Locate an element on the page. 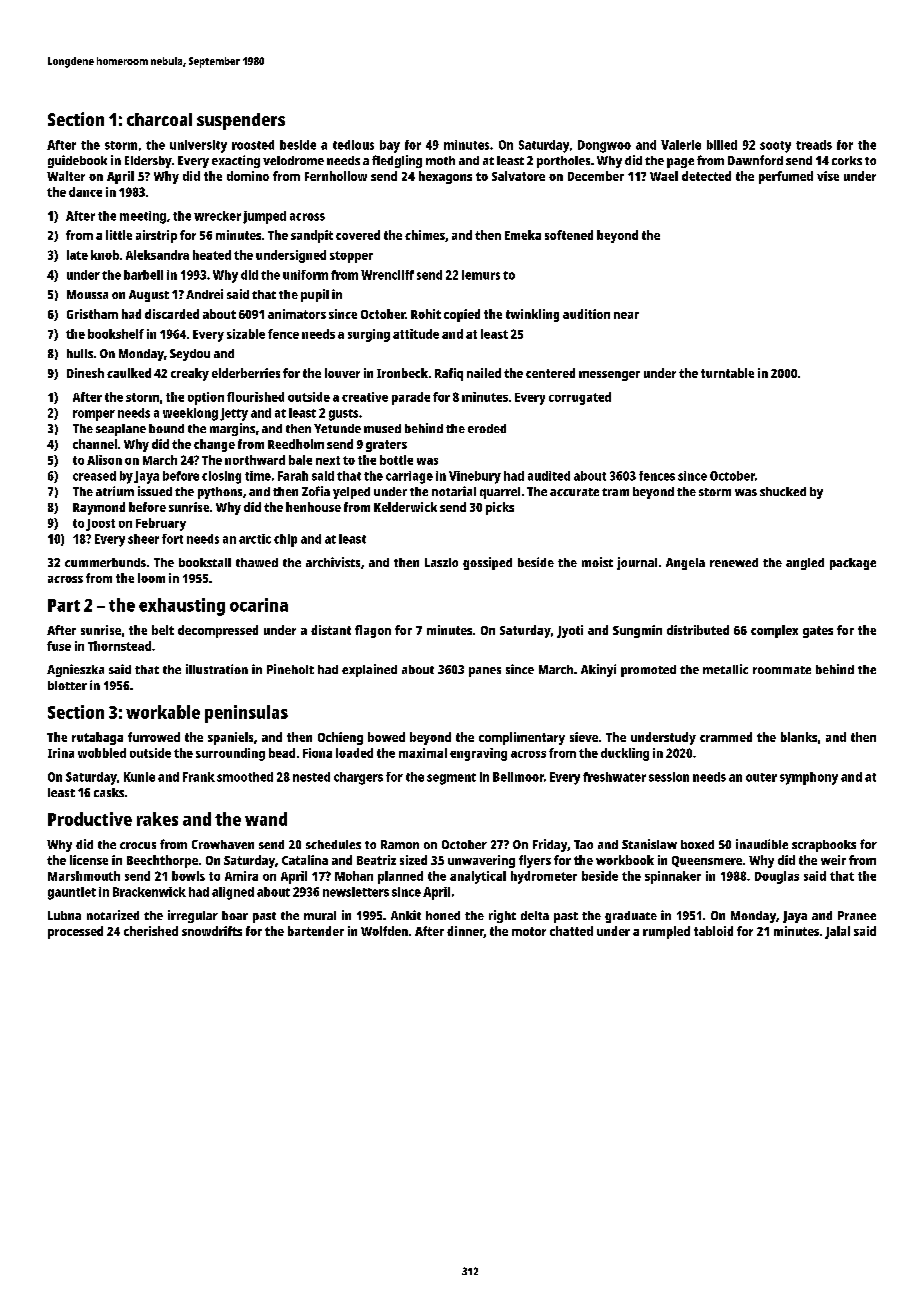 The height and width of the document is (1308, 924). Andrei is located at coordinates (204, 294).
